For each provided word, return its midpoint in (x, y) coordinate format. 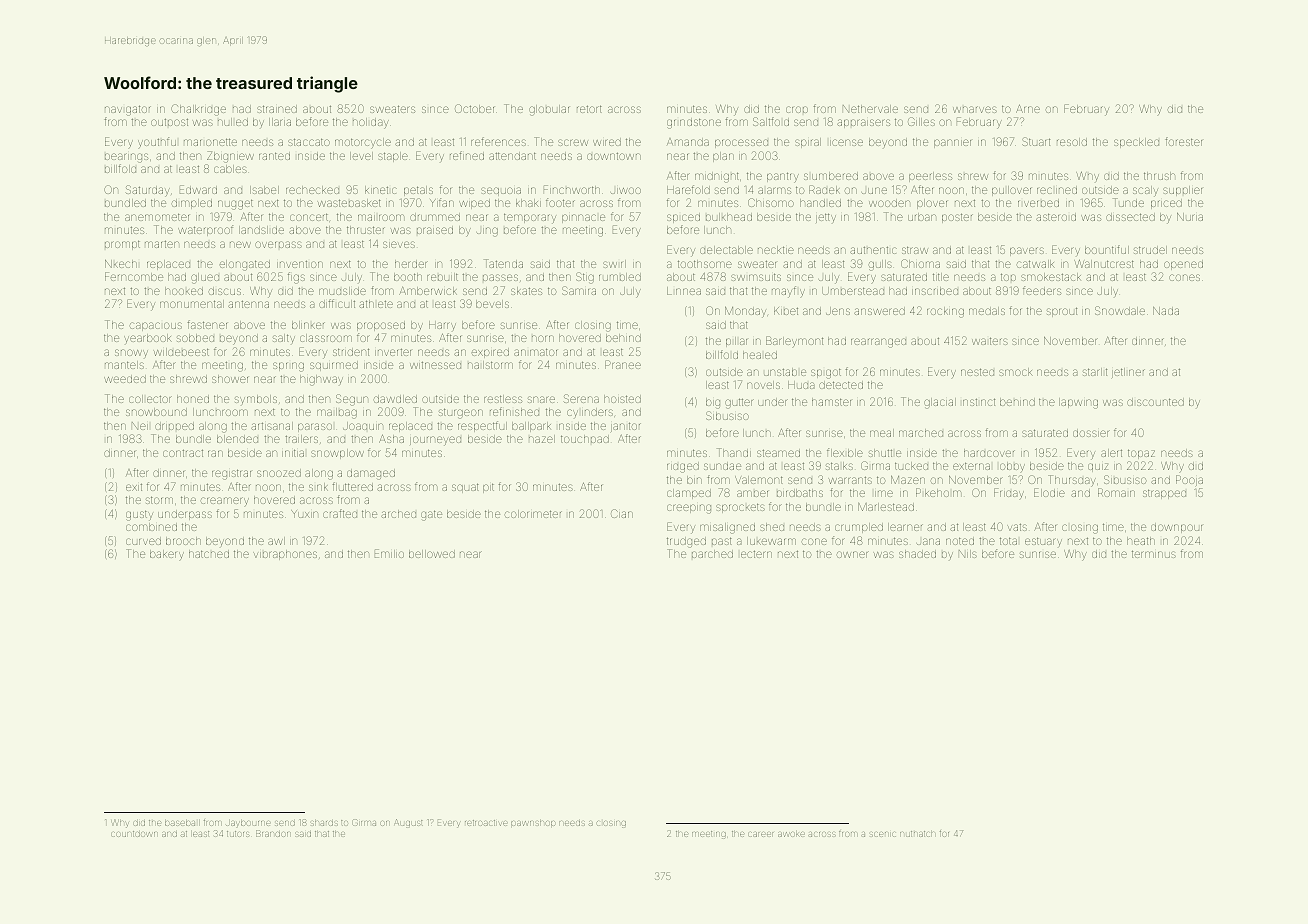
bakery (167, 555)
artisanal (272, 426)
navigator (128, 111)
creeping (689, 509)
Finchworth (572, 189)
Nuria (1190, 217)
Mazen (908, 480)
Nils (968, 554)
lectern (756, 554)
